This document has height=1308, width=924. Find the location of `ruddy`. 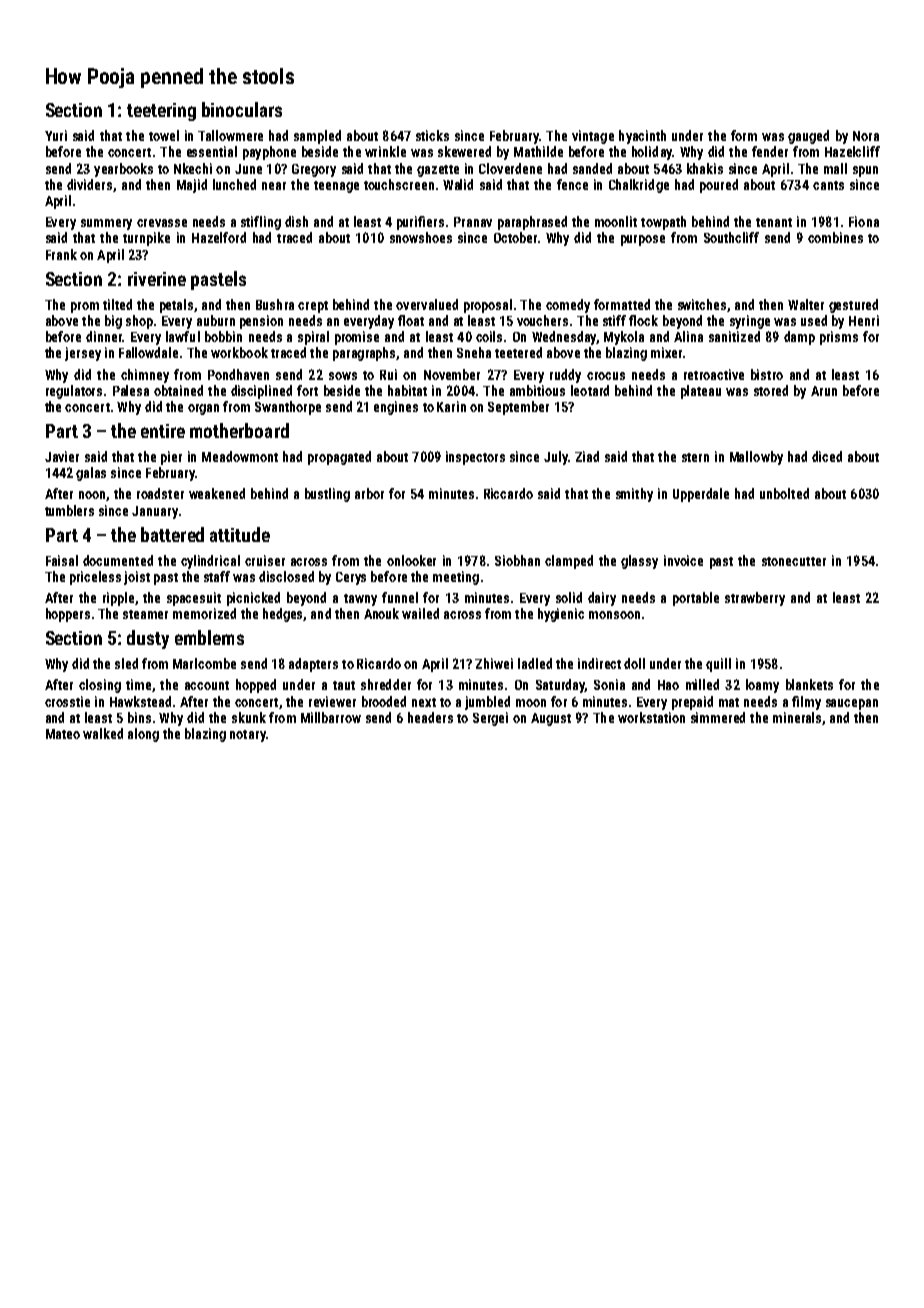

ruddy is located at coordinates (565, 376).
